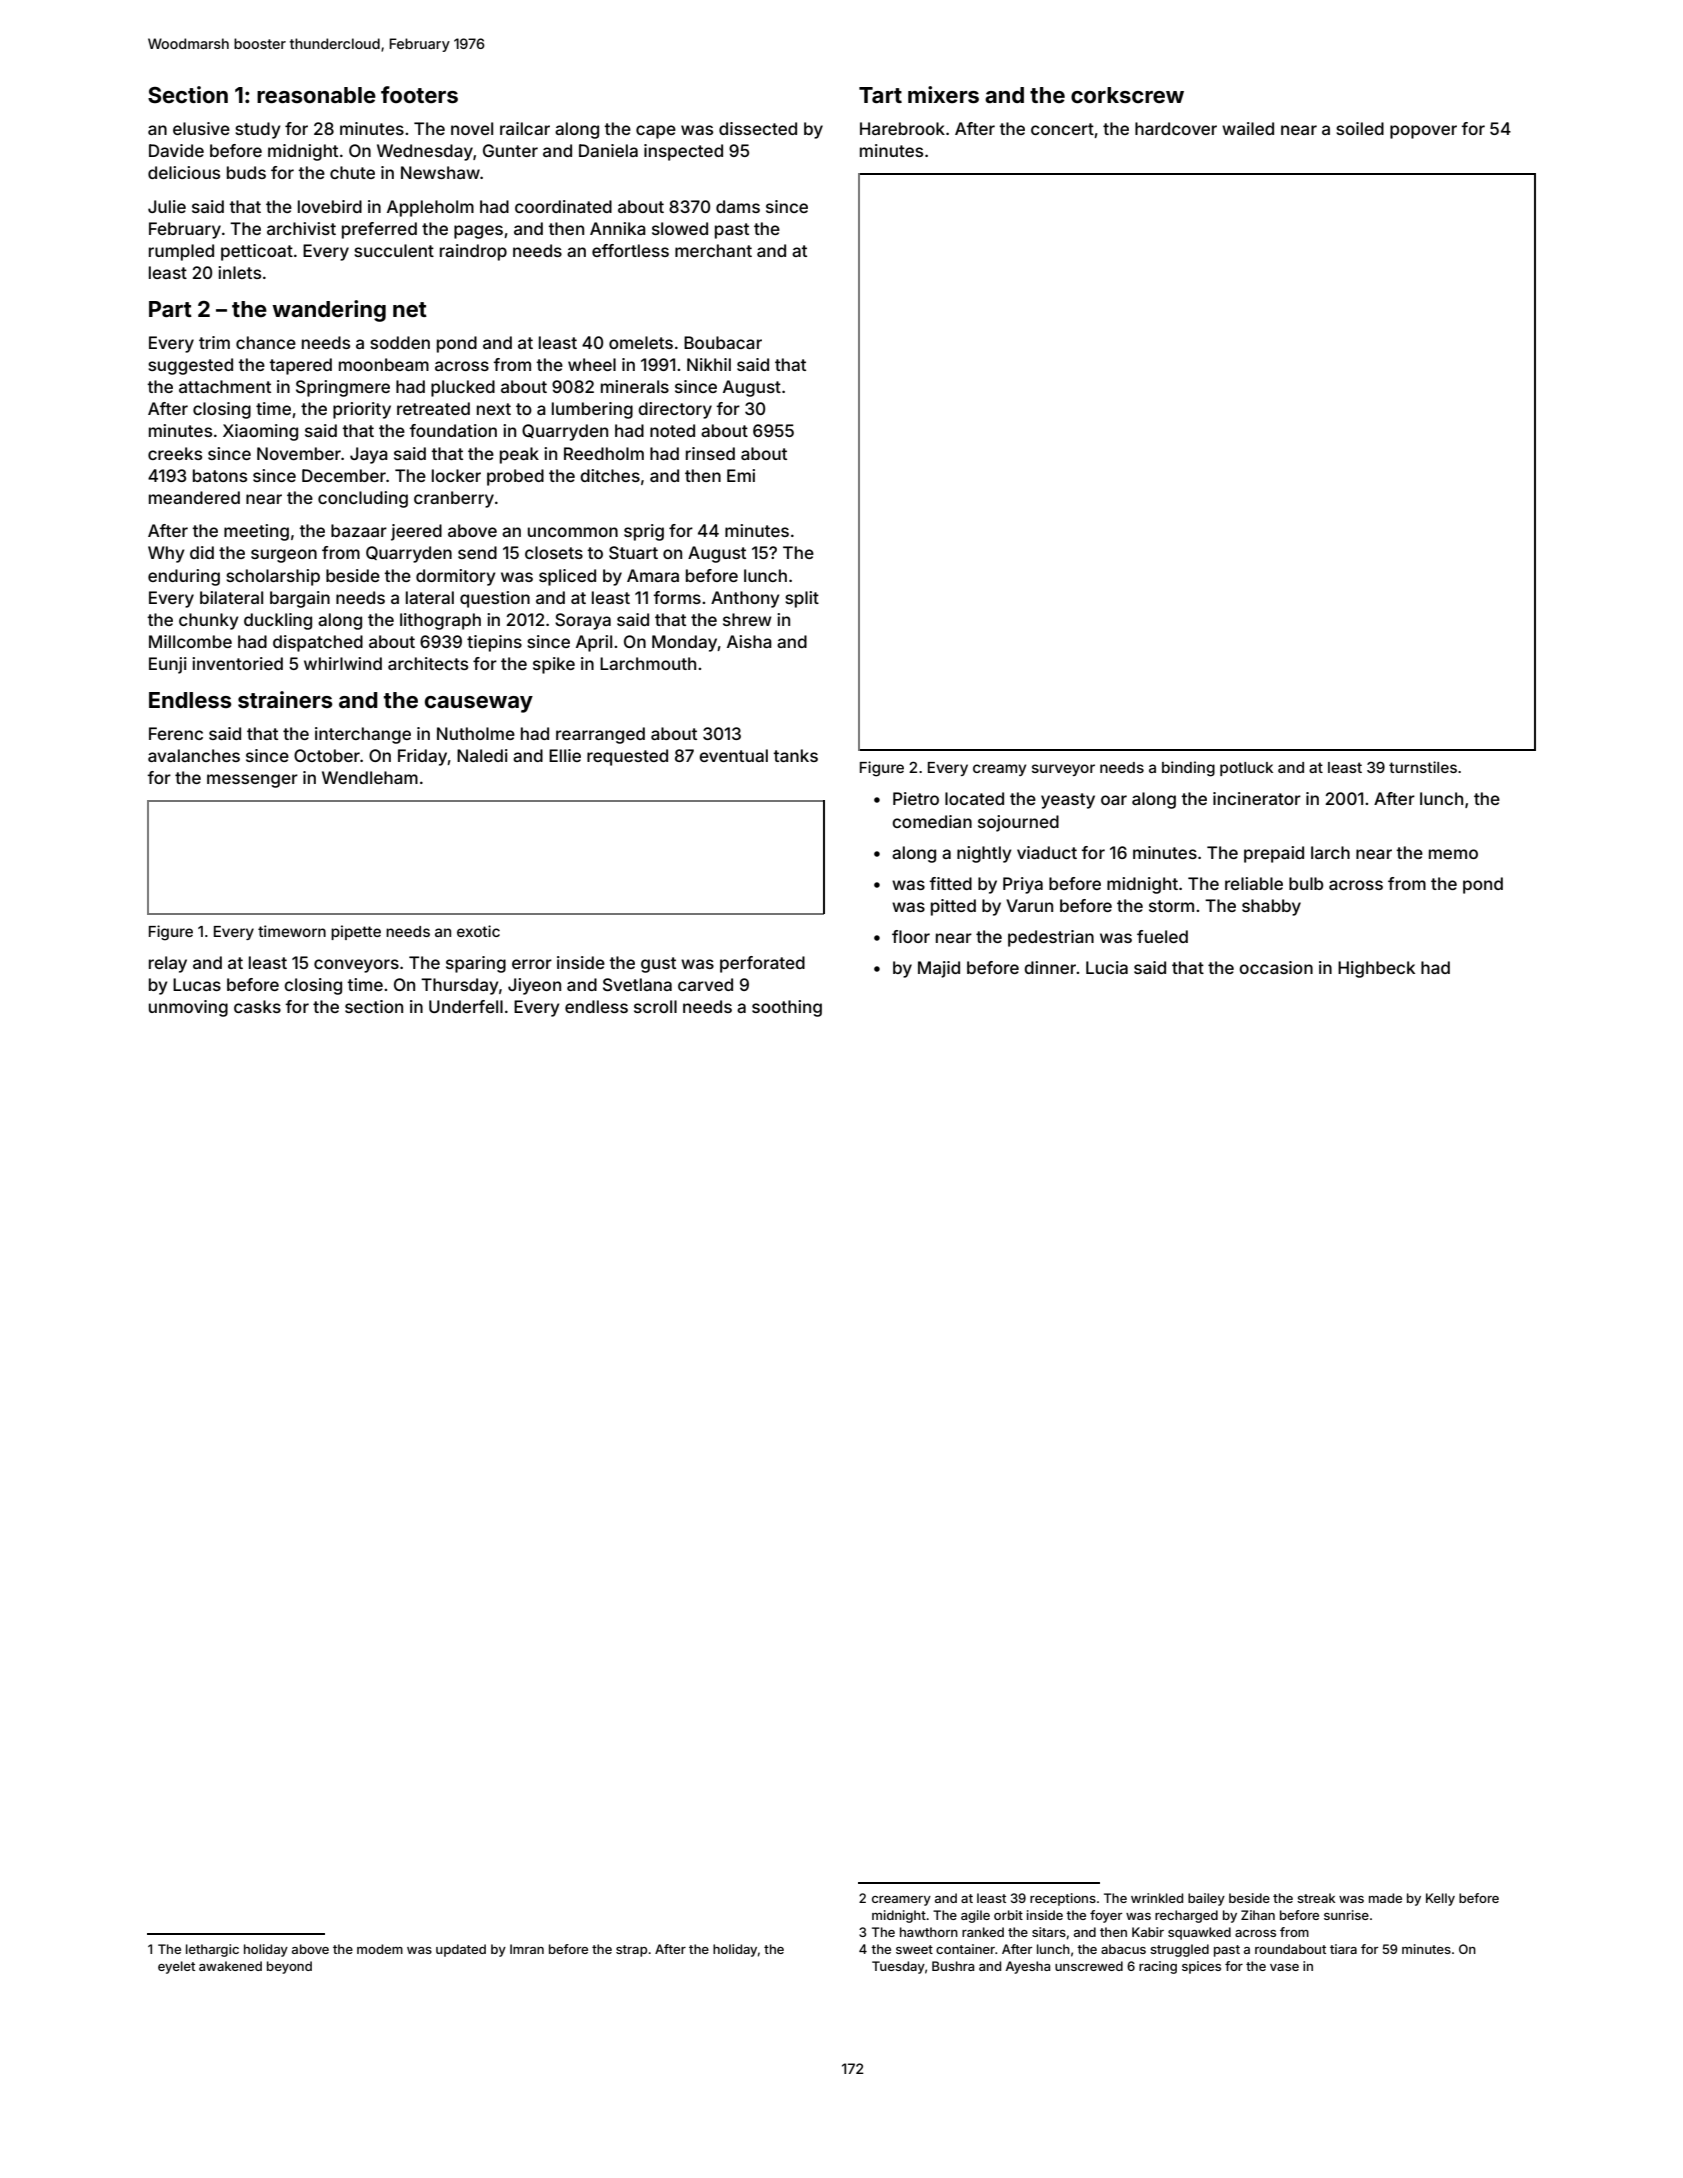  I want to click on tapered, so click(300, 366).
